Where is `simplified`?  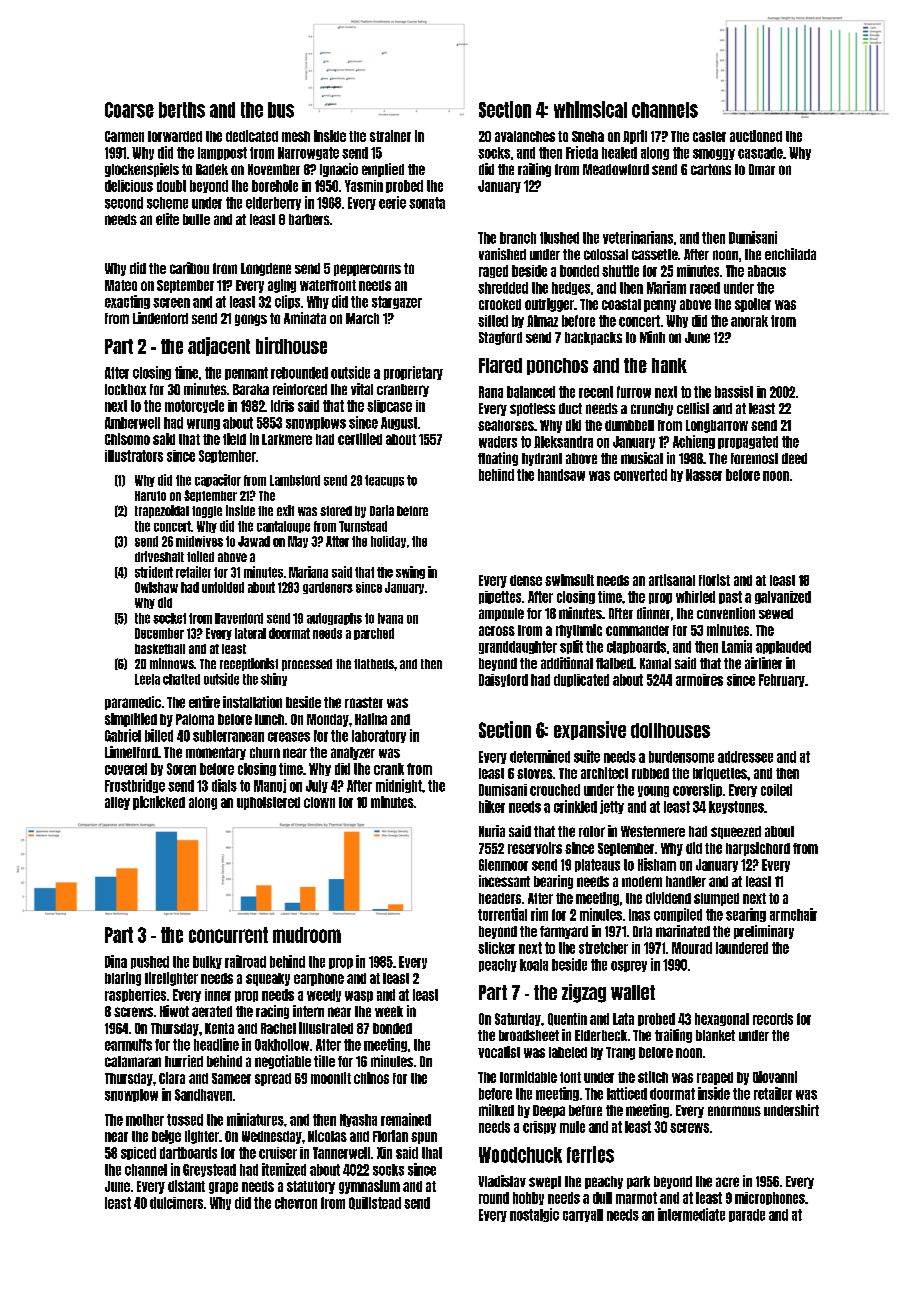
simplified is located at coordinates (131, 720).
